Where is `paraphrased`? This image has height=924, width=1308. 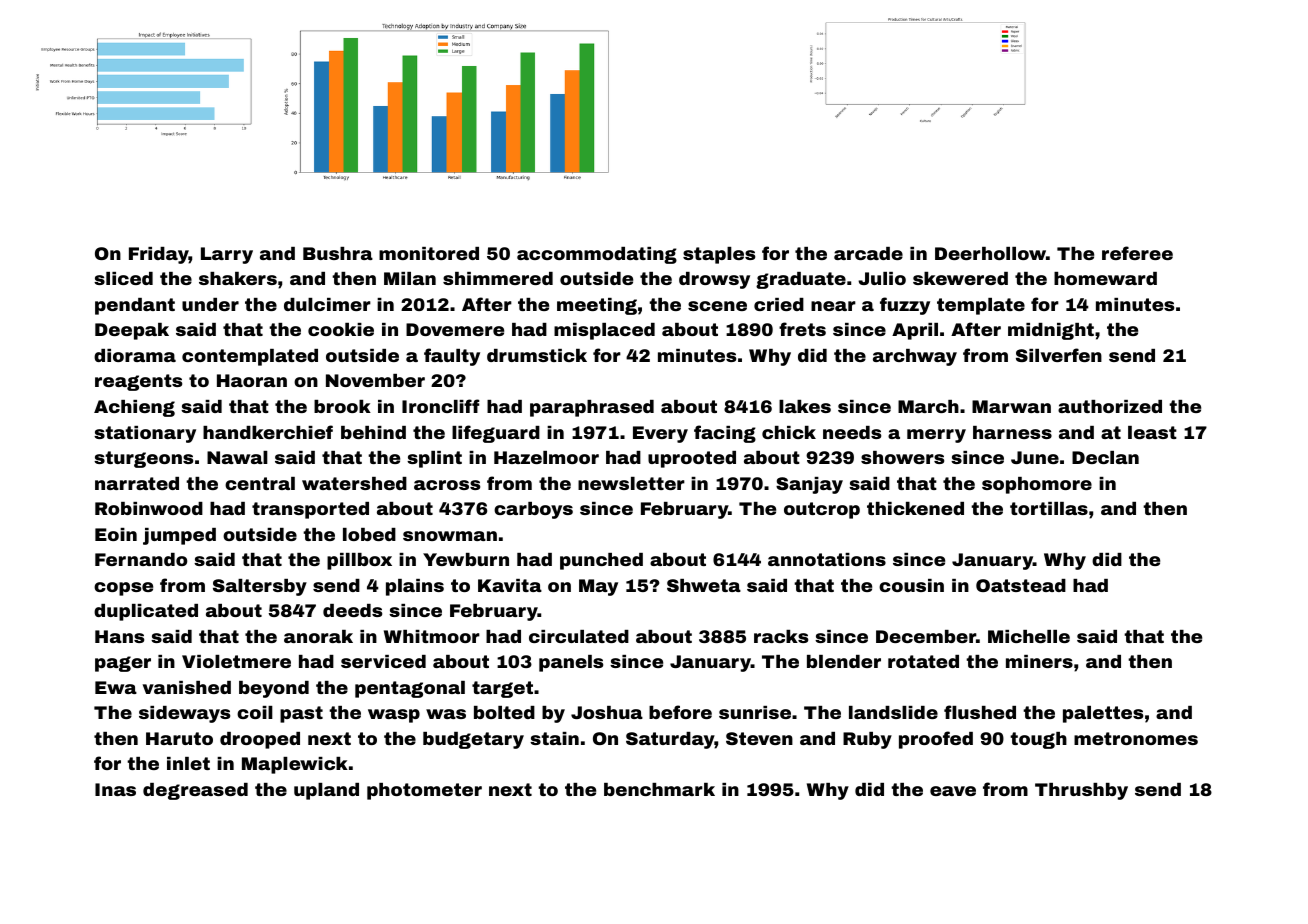 paraphrased is located at coordinates (592, 408).
